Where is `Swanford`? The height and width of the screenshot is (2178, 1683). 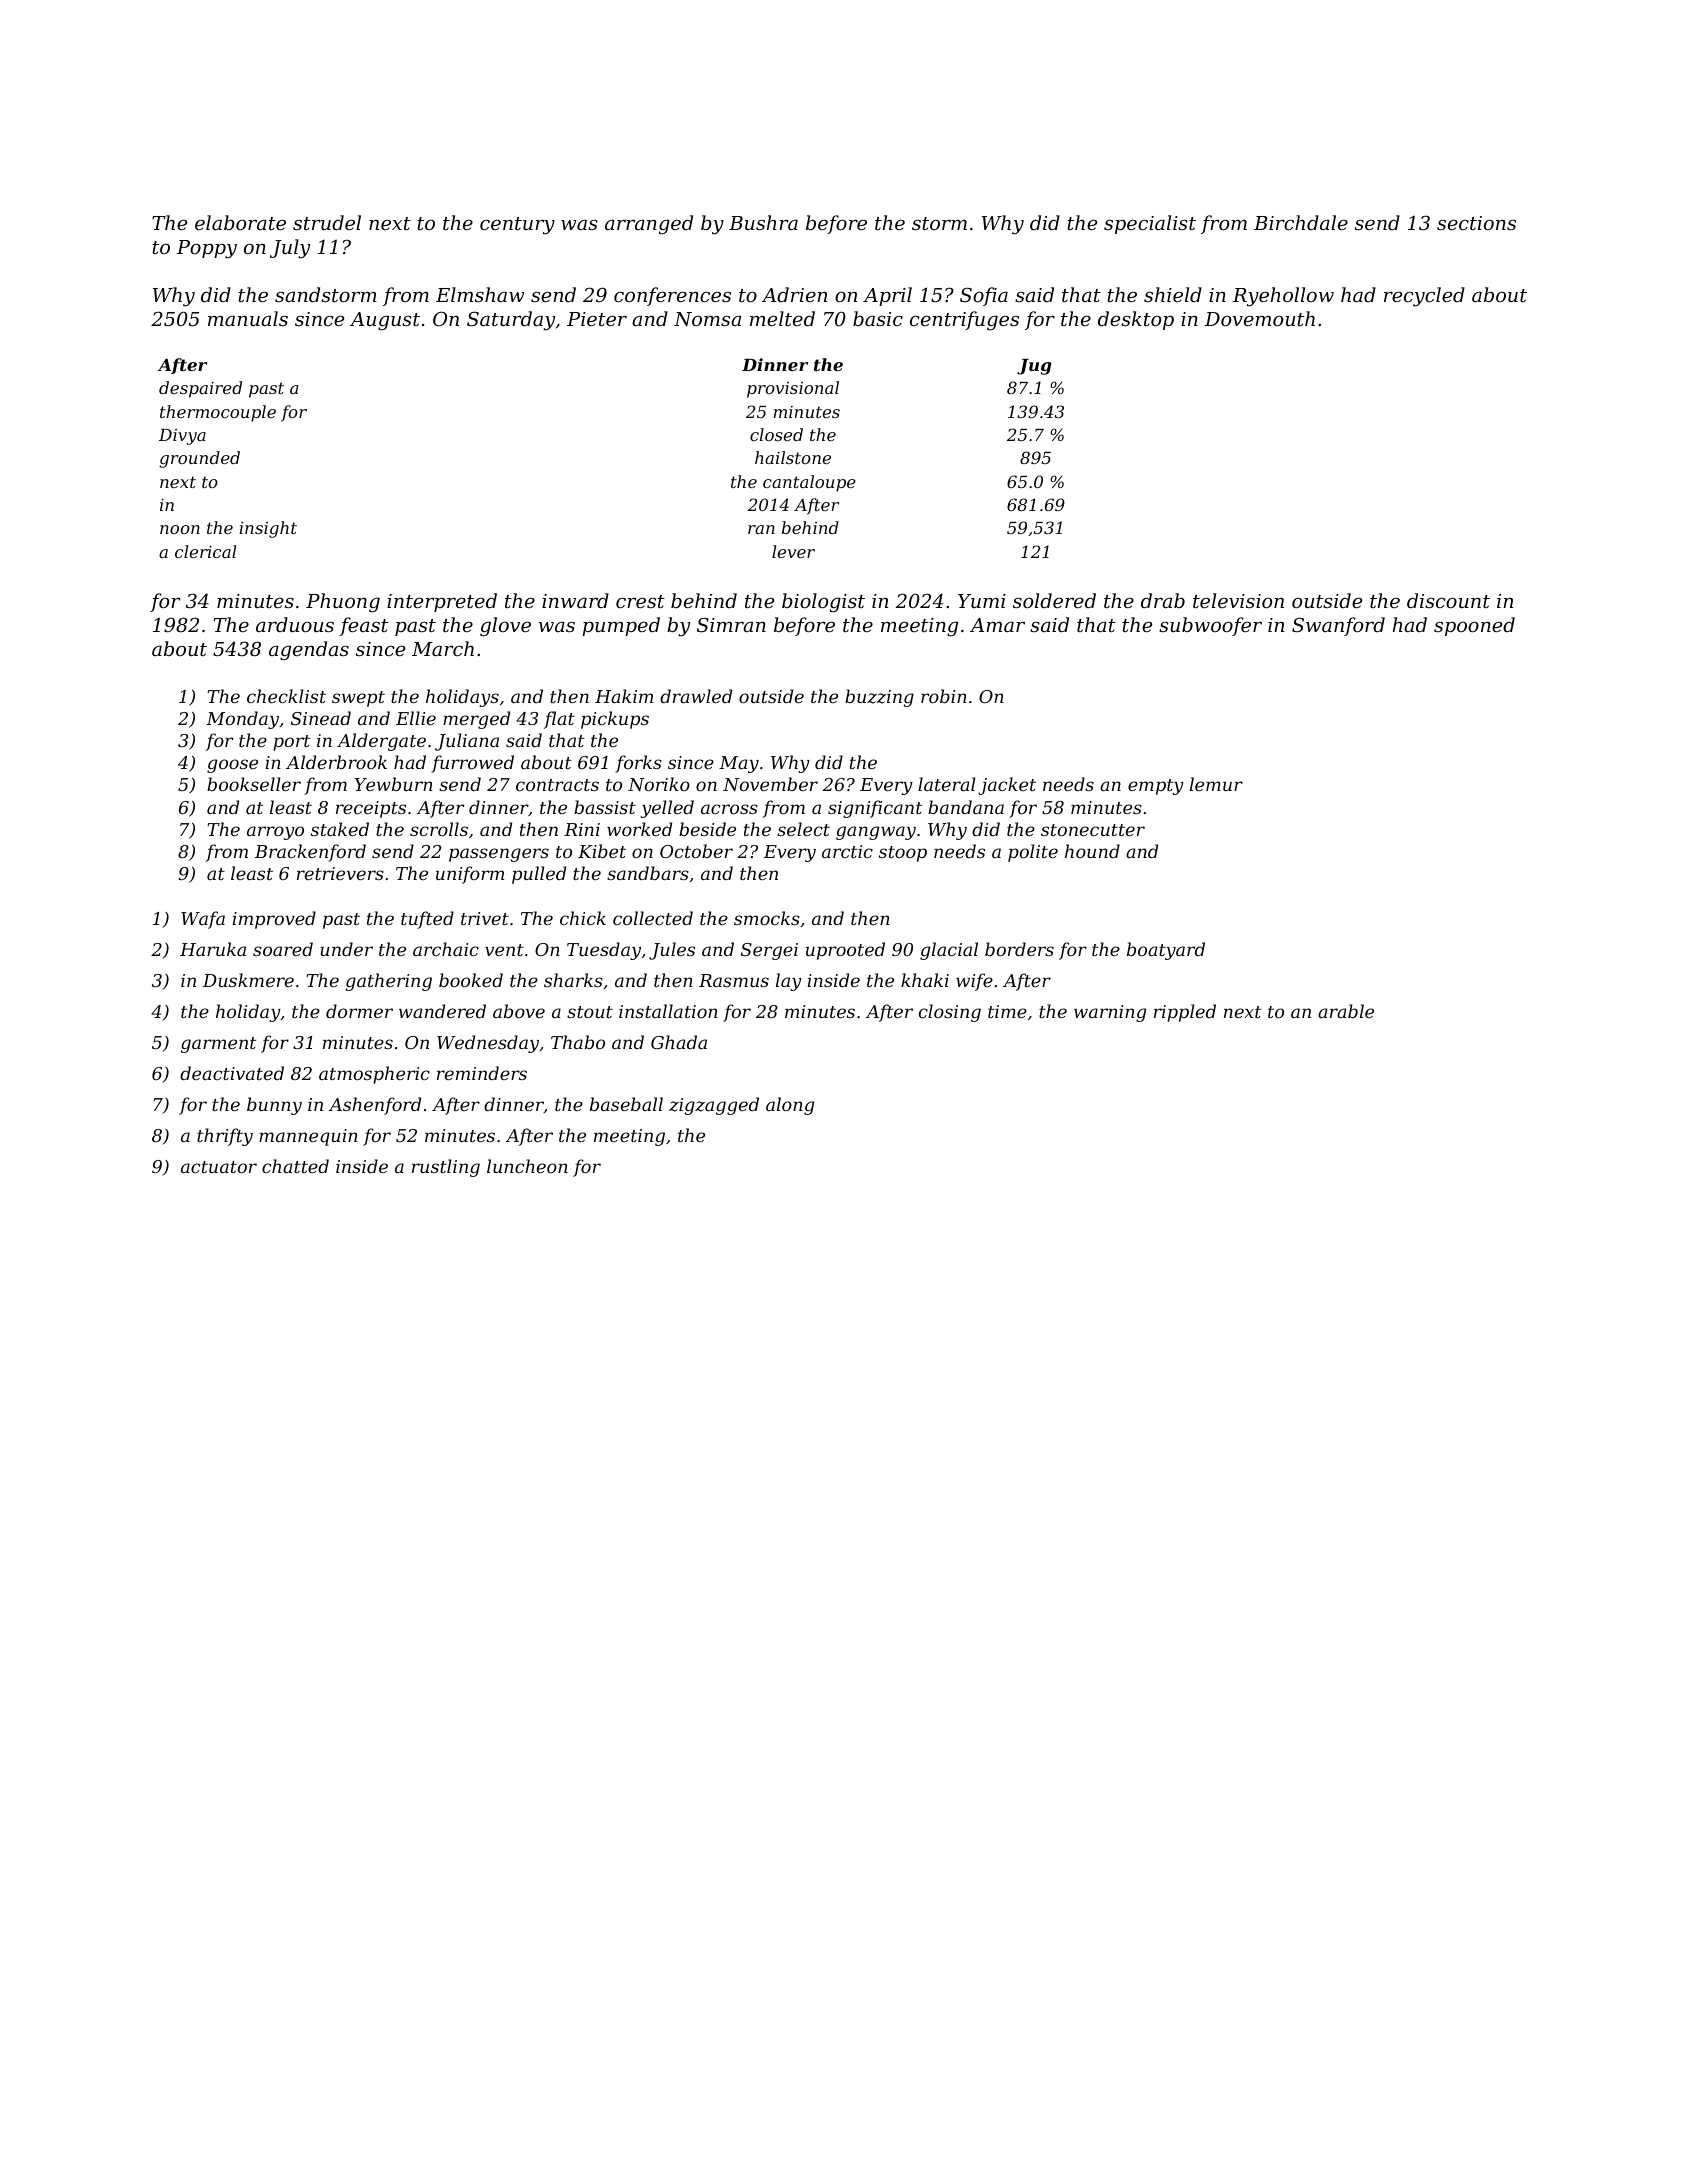
Swanford is located at coordinates (1338, 626).
